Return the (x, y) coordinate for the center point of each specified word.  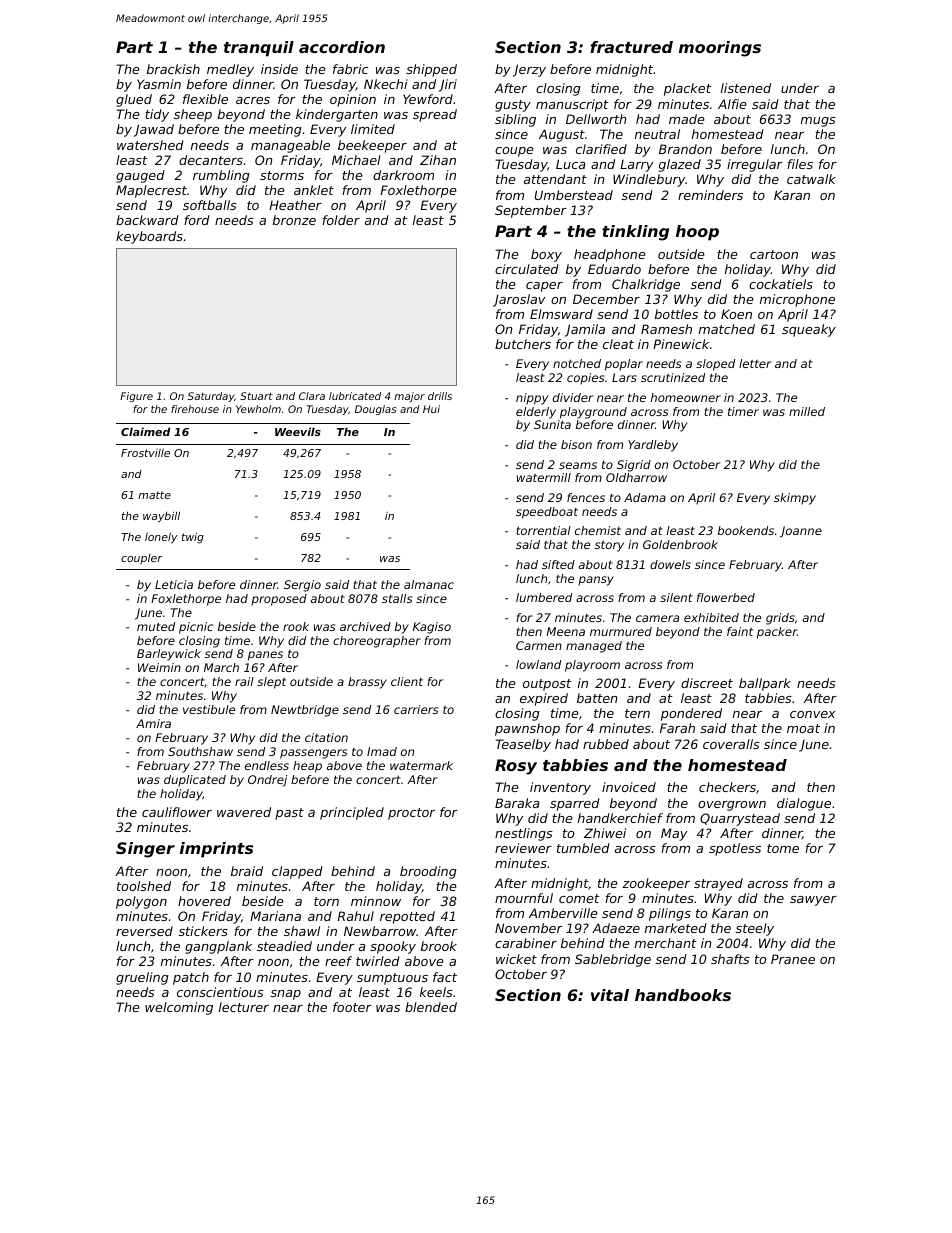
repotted (407, 917)
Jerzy (529, 70)
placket (687, 89)
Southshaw (200, 751)
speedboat (547, 513)
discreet (707, 683)
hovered (204, 901)
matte (154, 495)
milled (807, 411)
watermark (421, 765)
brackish (173, 69)
